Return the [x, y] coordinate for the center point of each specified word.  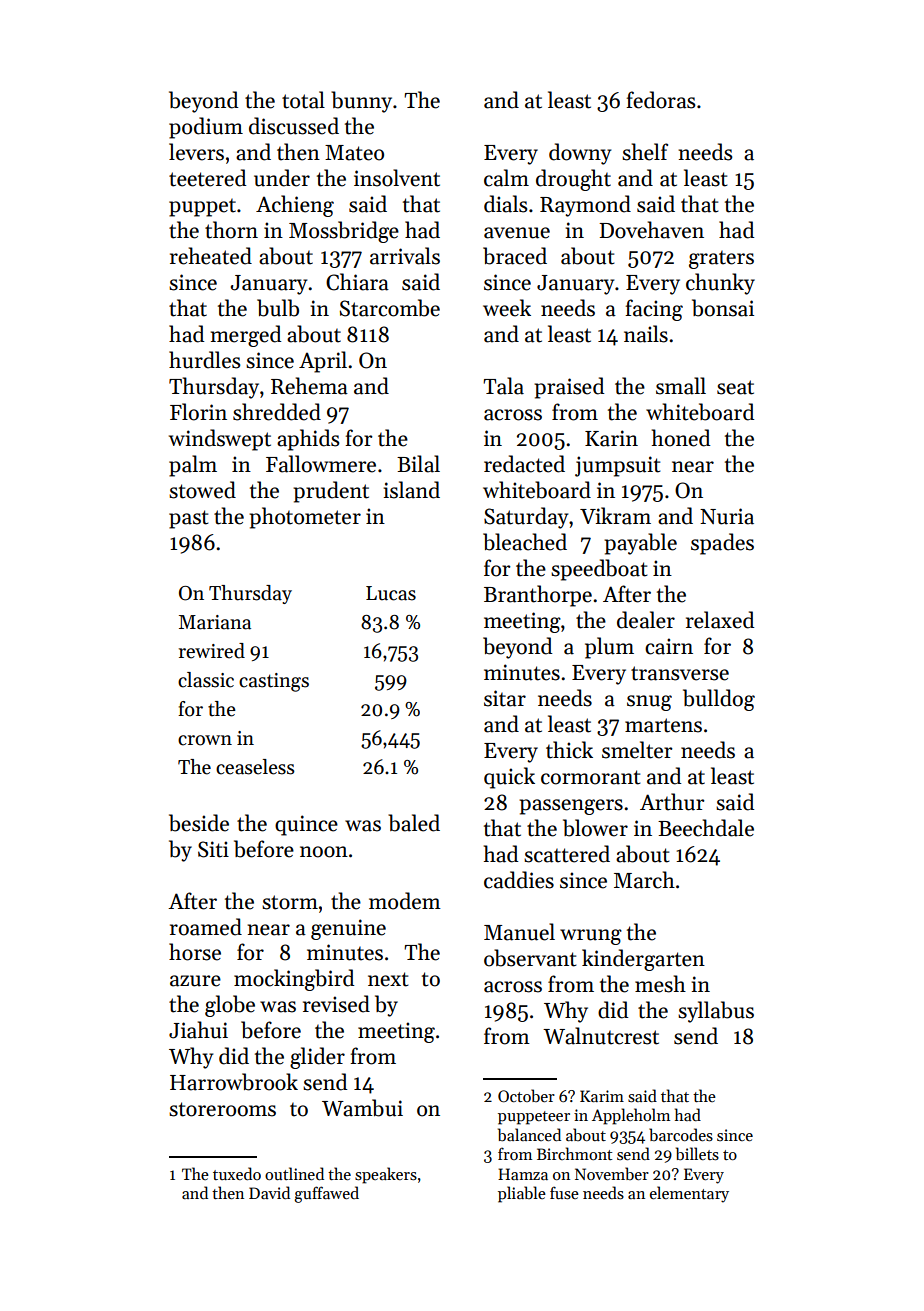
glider [317, 1058]
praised [569, 388]
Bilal [418, 464]
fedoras [660, 100]
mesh [660, 984]
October [526, 1096]
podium [206, 128]
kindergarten [643, 960]
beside [199, 823]
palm [193, 466]
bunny [361, 102]
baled [414, 823]
